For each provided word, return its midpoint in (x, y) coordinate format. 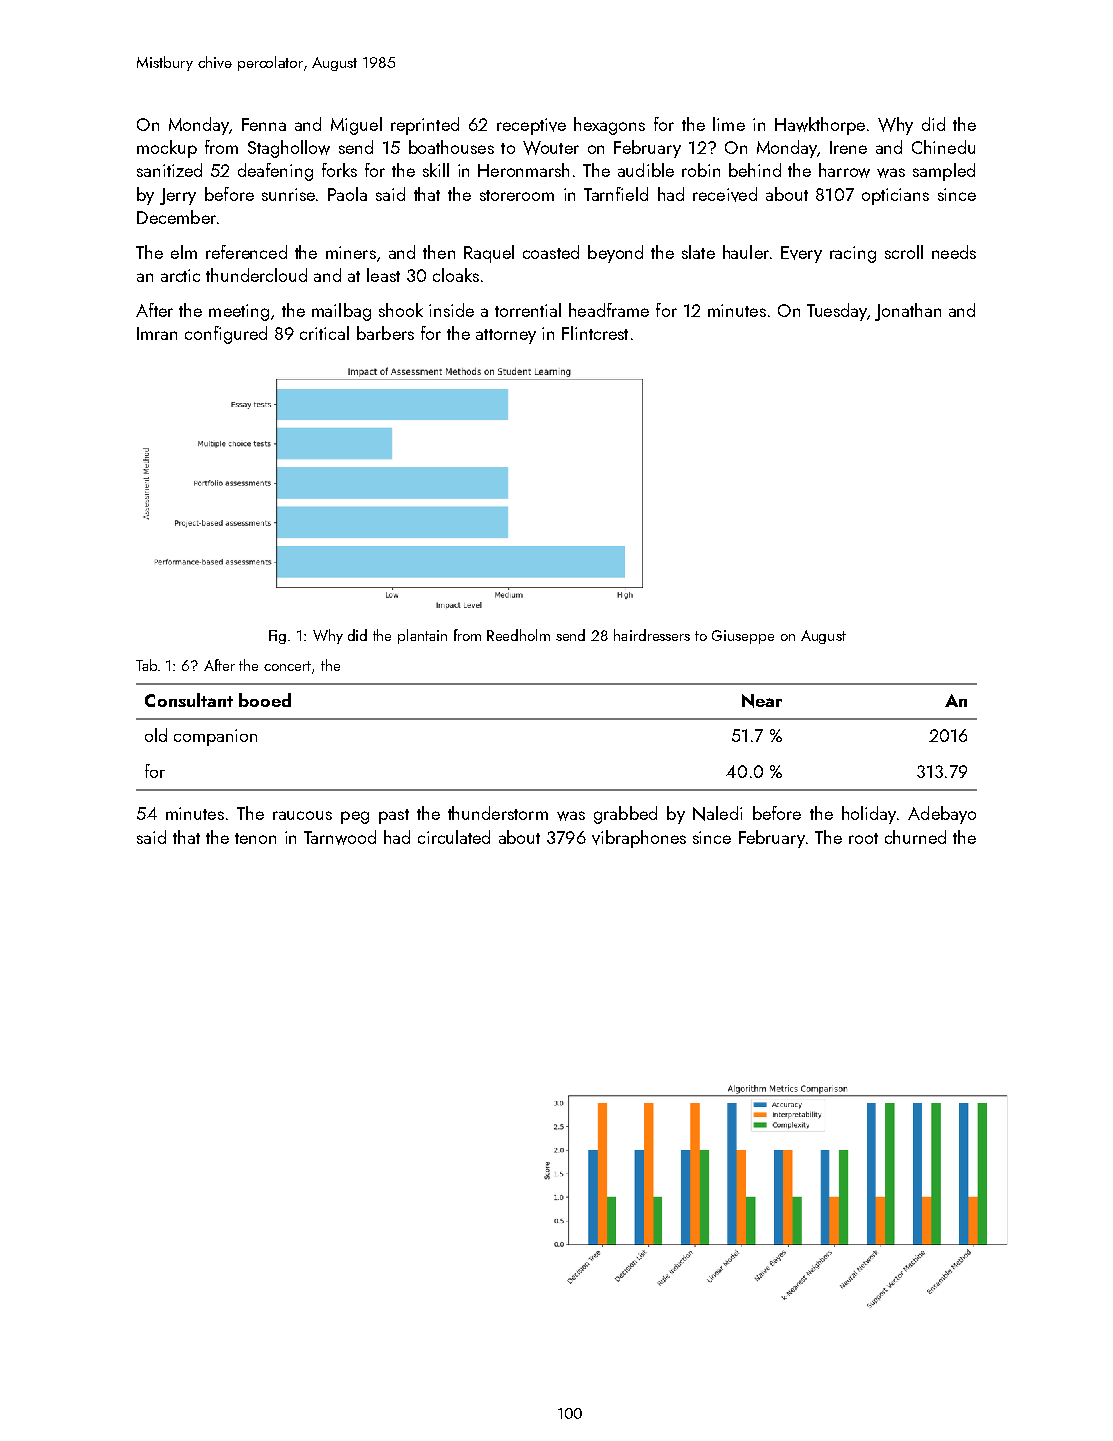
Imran (157, 333)
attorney (506, 336)
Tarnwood (340, 837)
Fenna (264, 124)
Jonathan (908, 312)
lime (729, 124)
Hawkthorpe (820, 126)
